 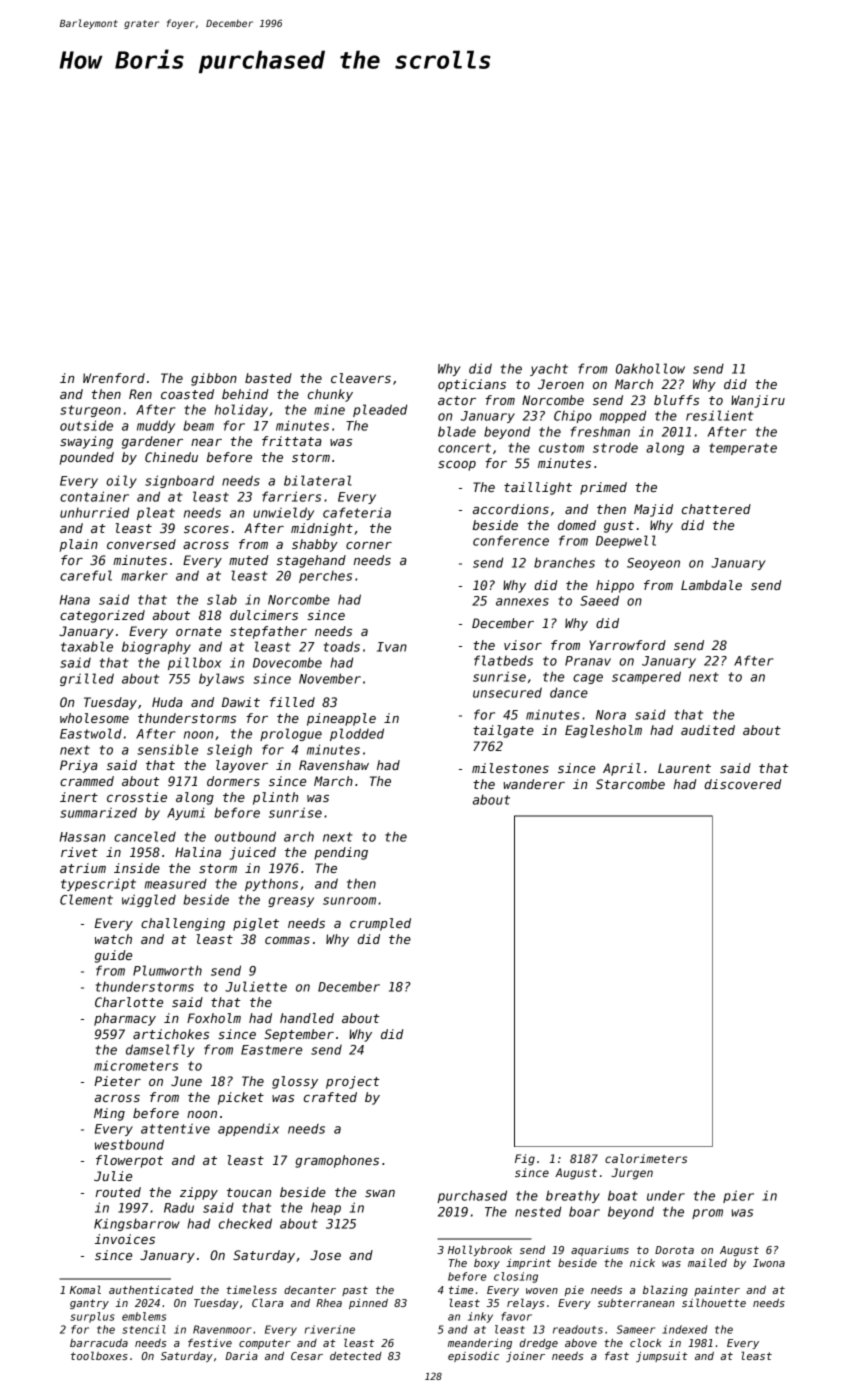 What do you see at coordinates (118, 1192) in the image?
I see `routed` at bounding box center [118, 1192].
